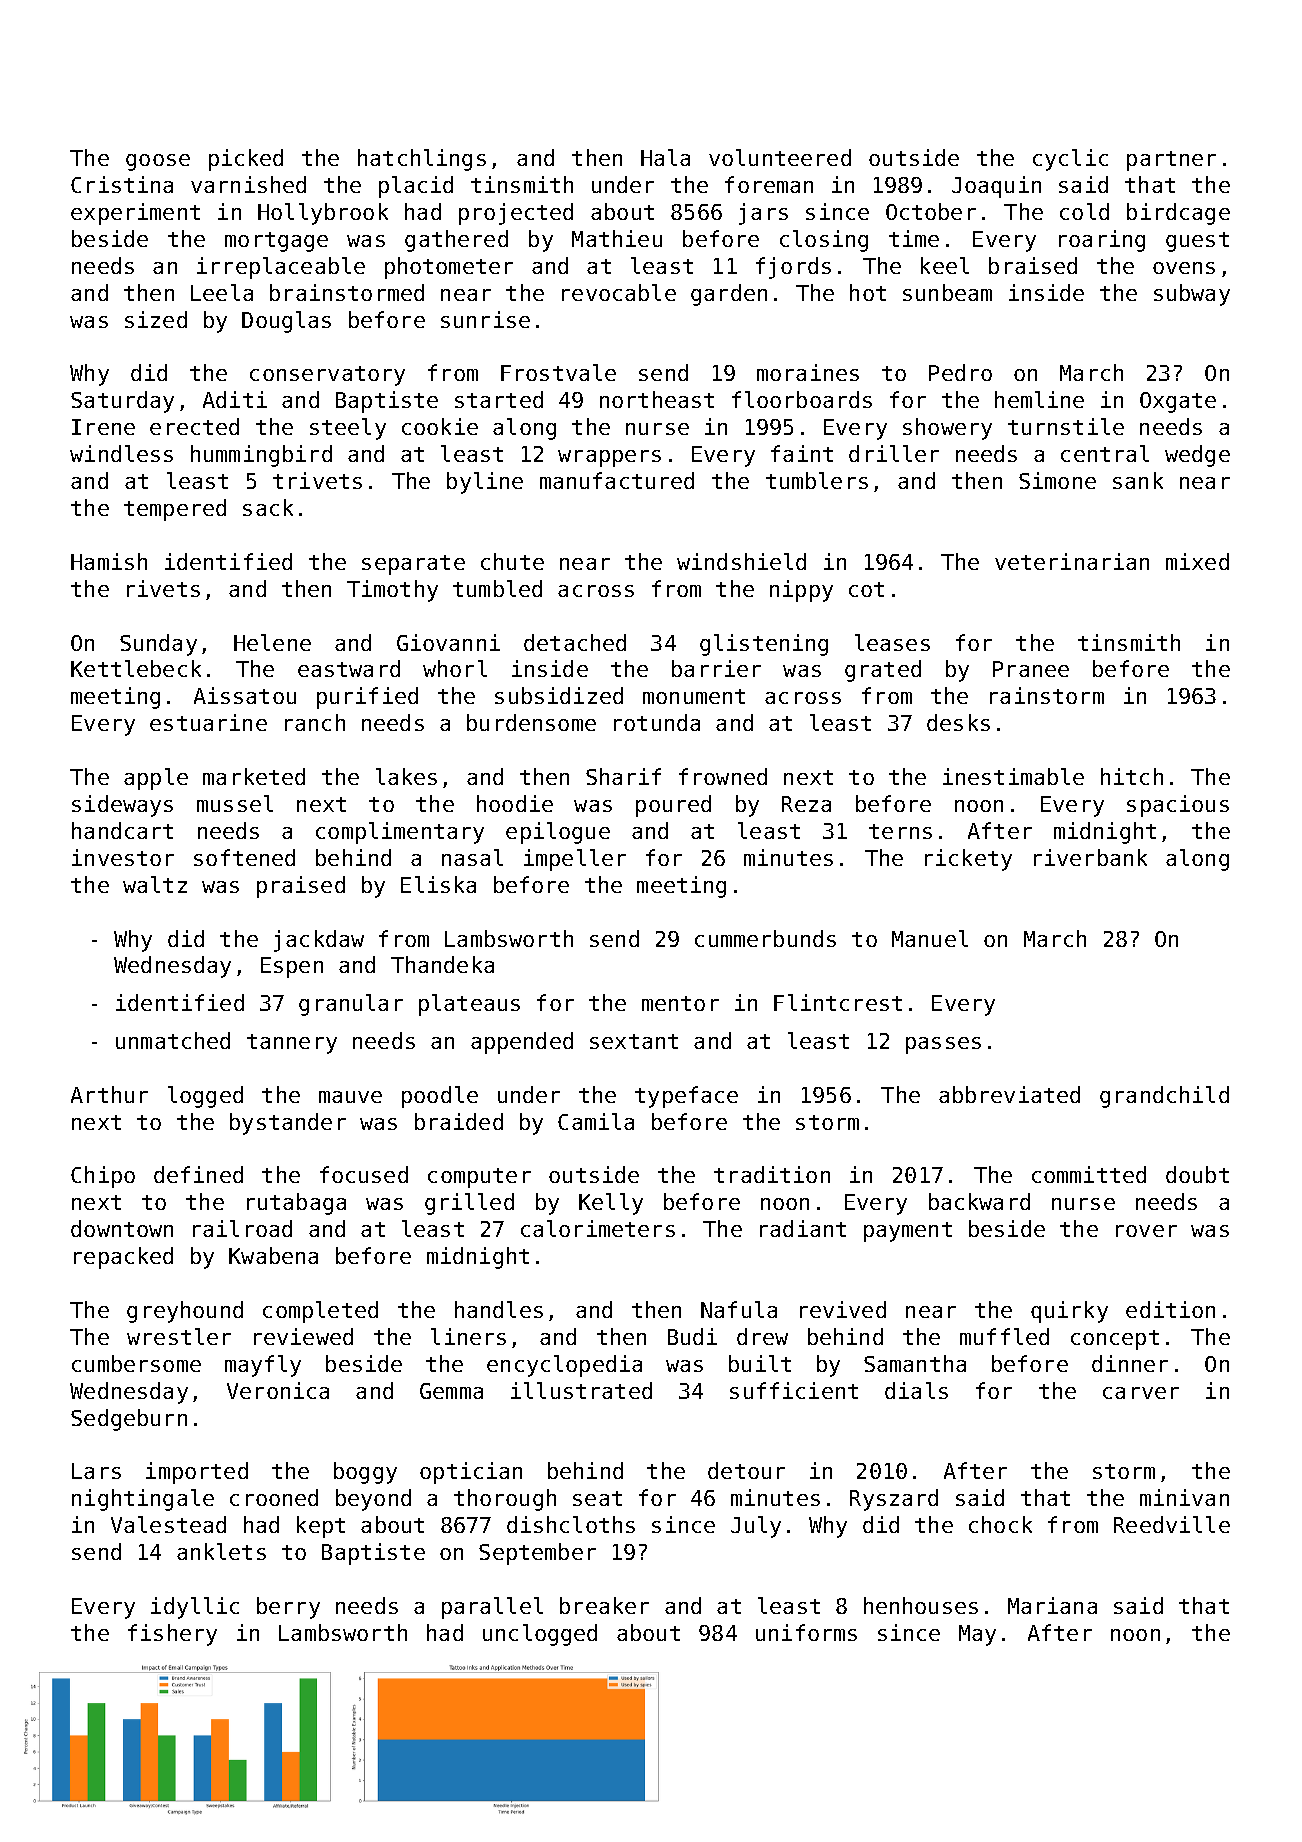 Image resolution: width=1302 pixels, height=1842 pixels. What do you see at coordinates (680, 1003) in the page?
I see `mentor` at bounding box center [680, 1003].
